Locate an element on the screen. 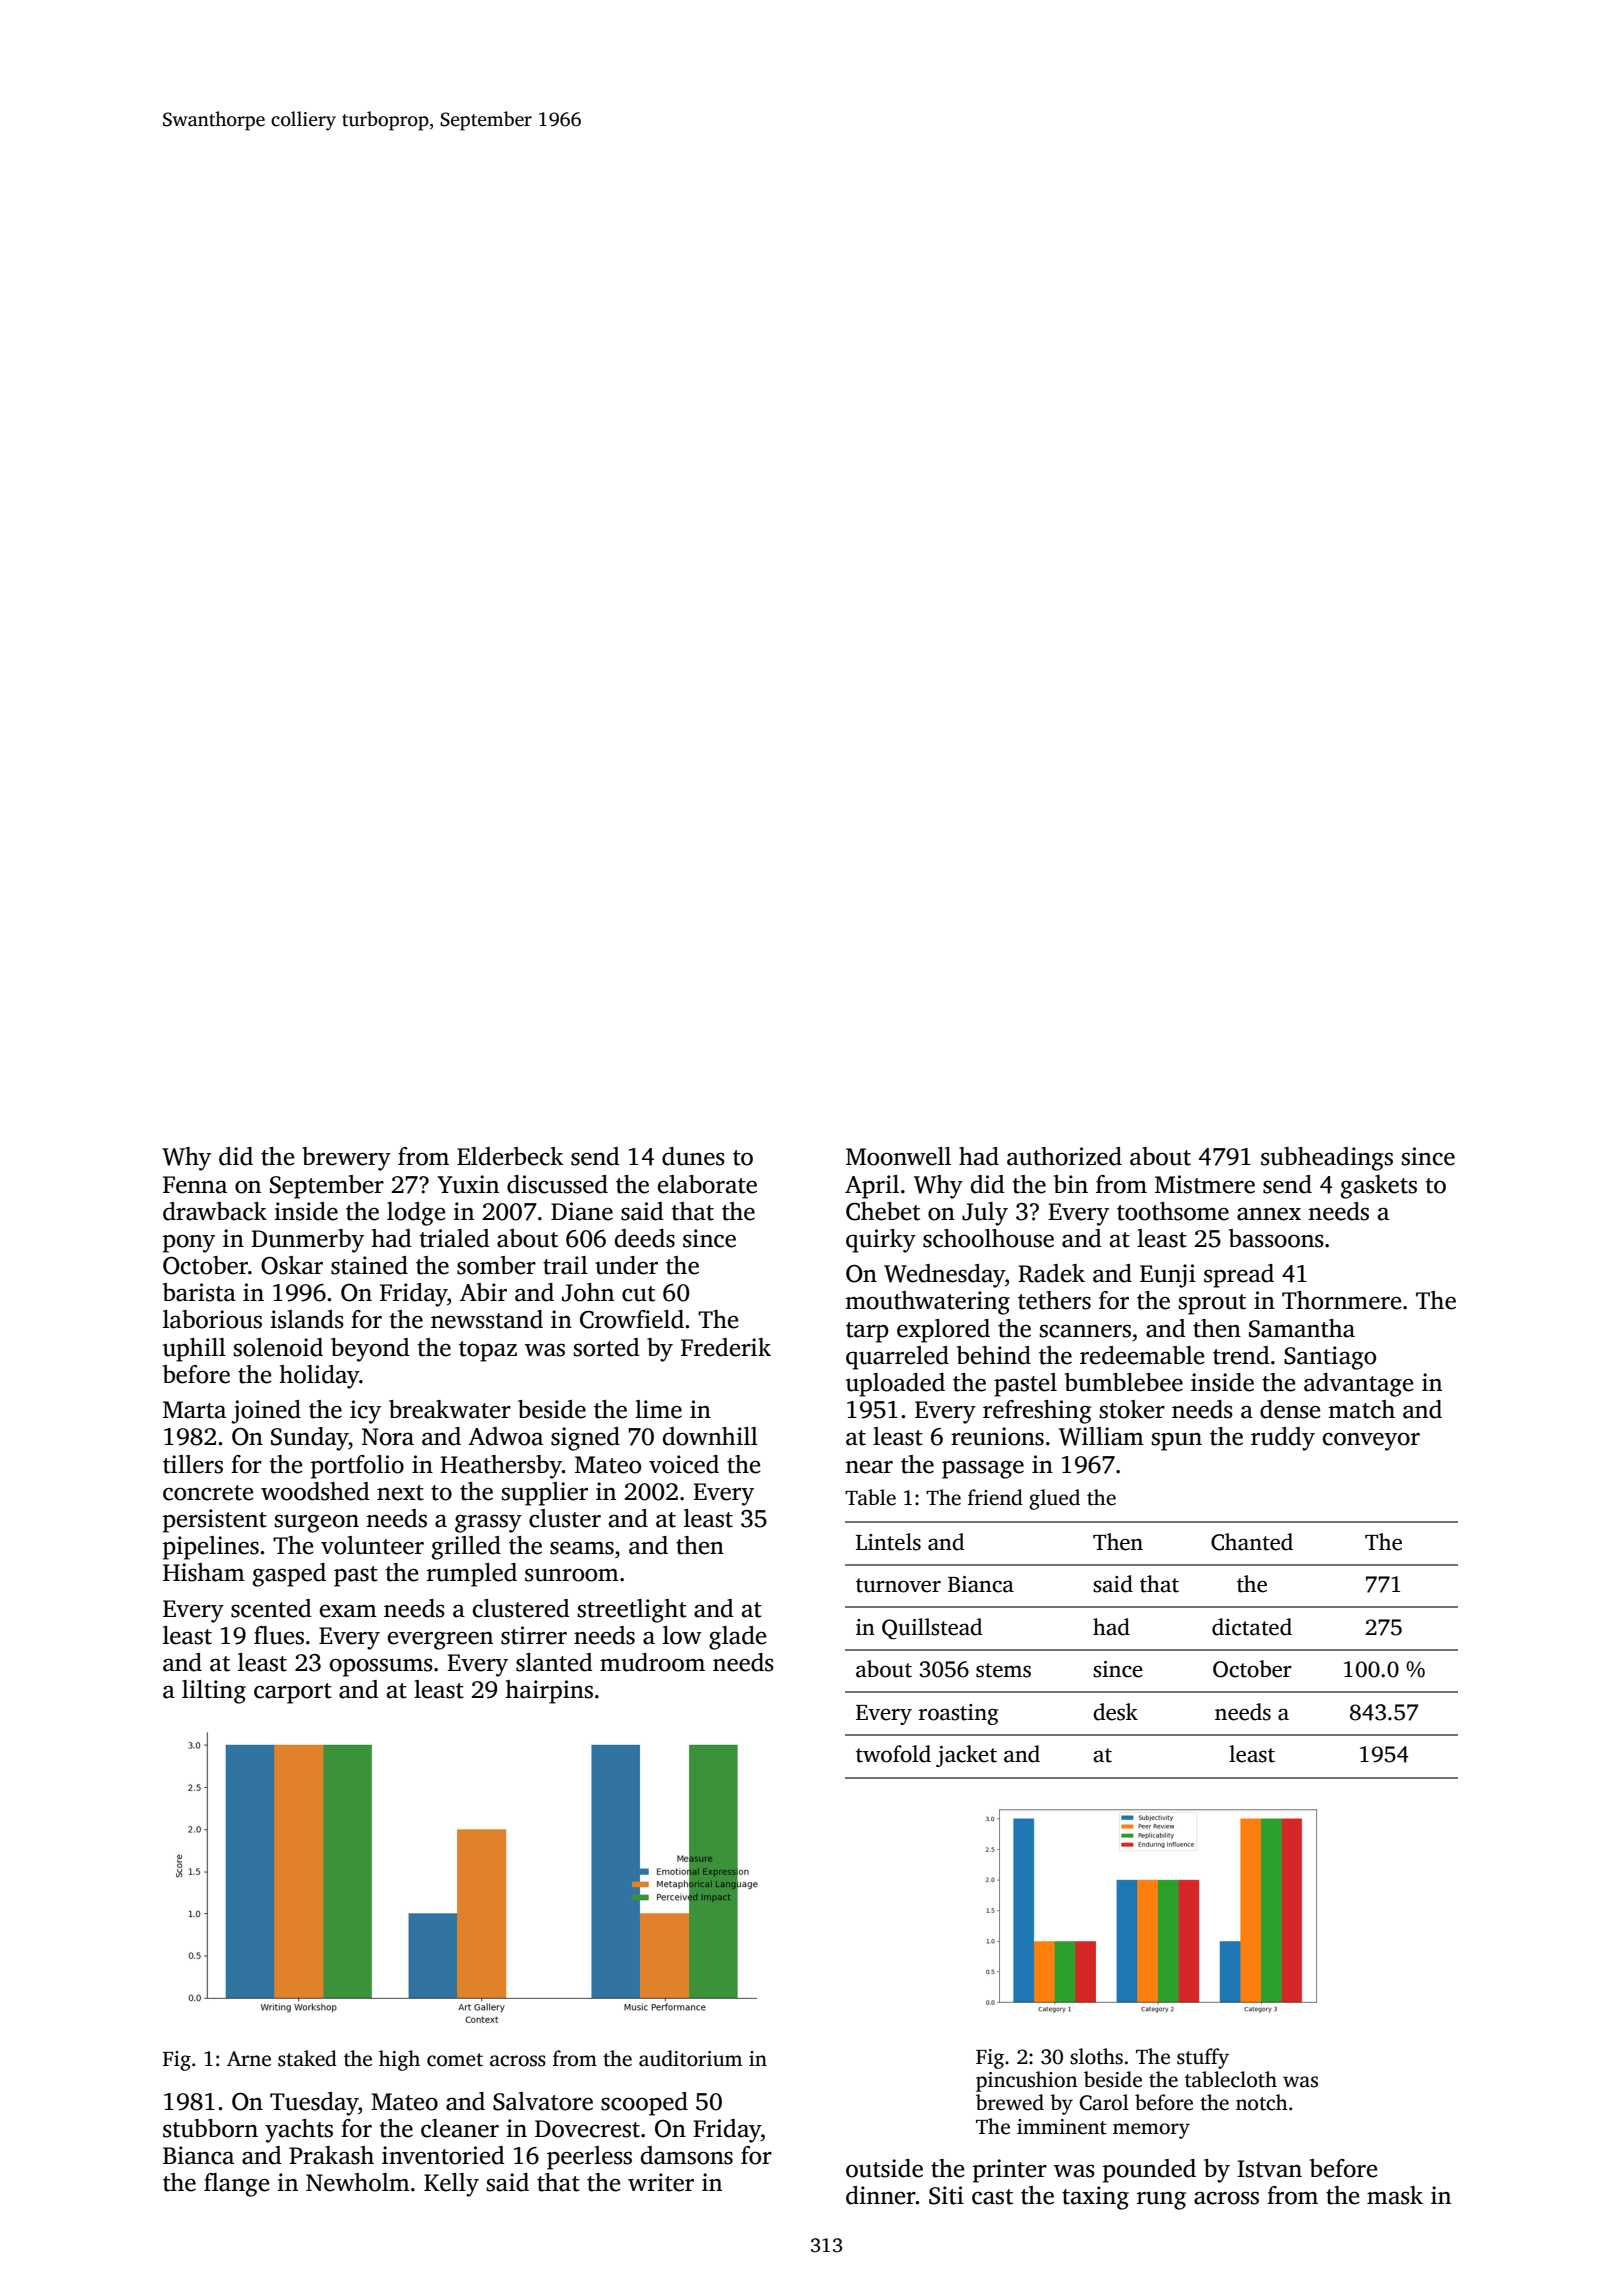 This screenshot has height=2292, width=1620. next is located at coordinates (400, 1493).
